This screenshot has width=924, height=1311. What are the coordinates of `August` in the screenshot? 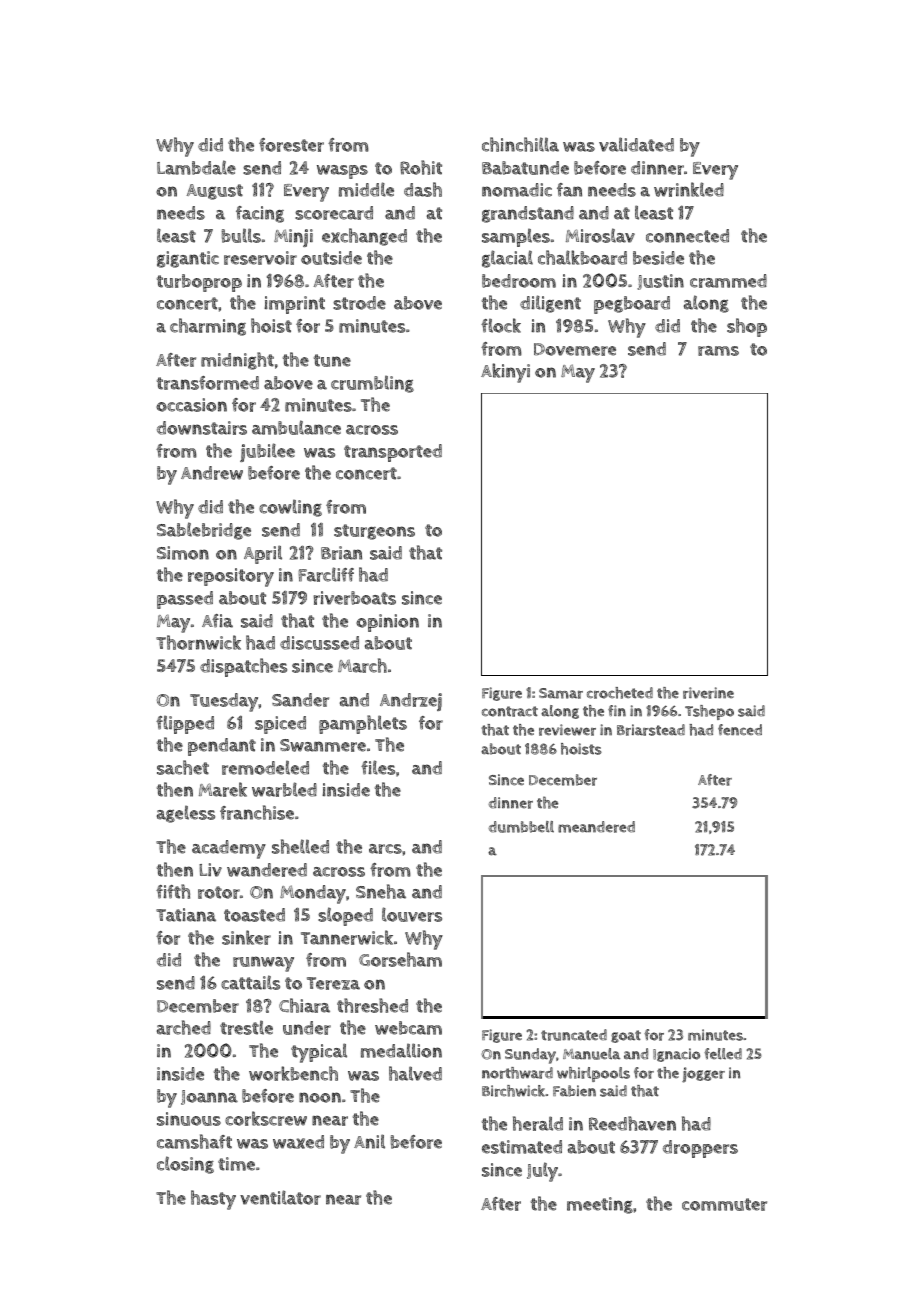 It's located at (215, 192).
